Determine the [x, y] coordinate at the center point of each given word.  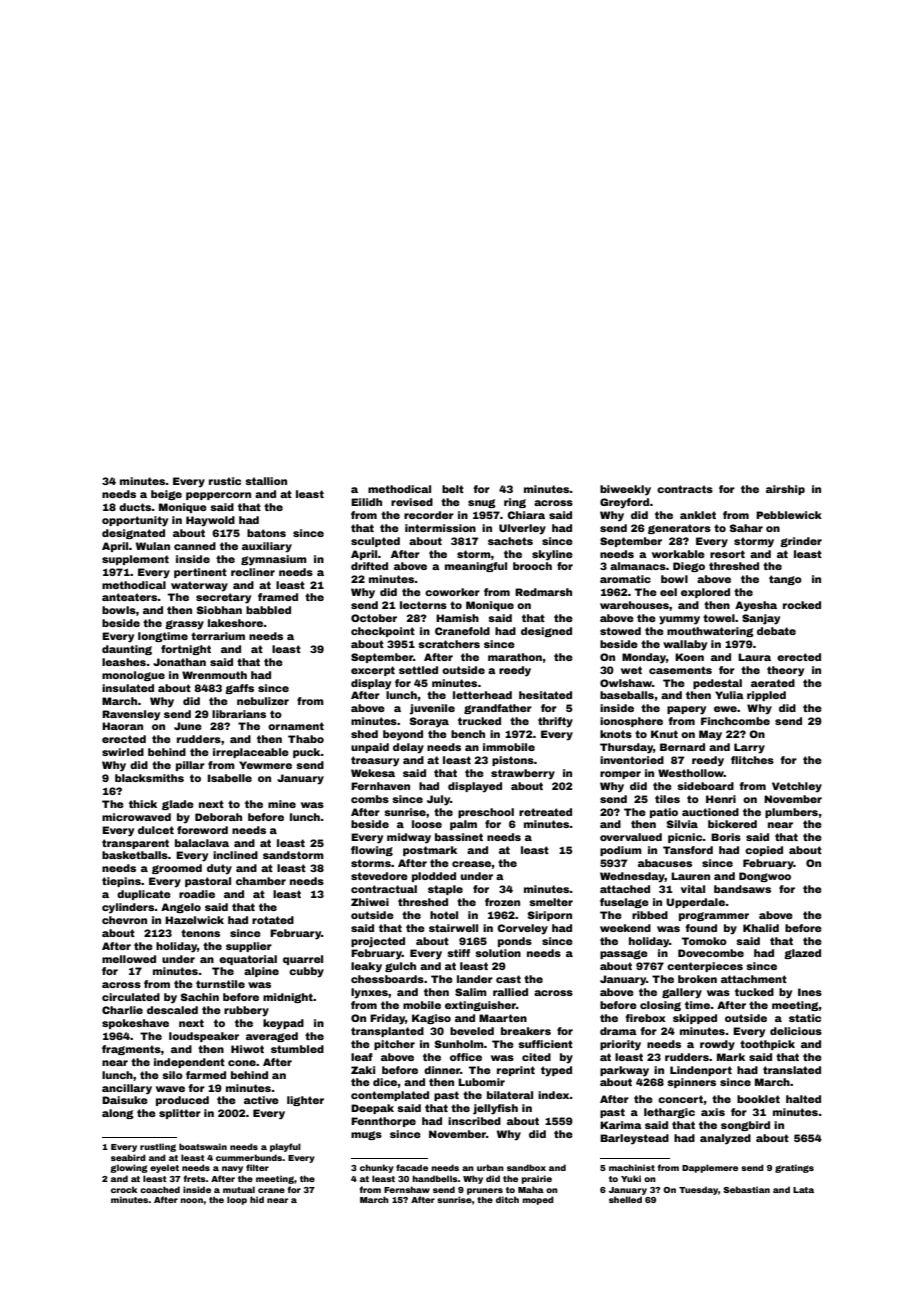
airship [785, 490]
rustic [225, 481]
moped [538, 1200]
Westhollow [691, 773]
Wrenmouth [214, 675]
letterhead [482, 695]
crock [124, 1189]
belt [453, 489]
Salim [471, 992]
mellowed [129, 959]
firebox [645, 1018]
